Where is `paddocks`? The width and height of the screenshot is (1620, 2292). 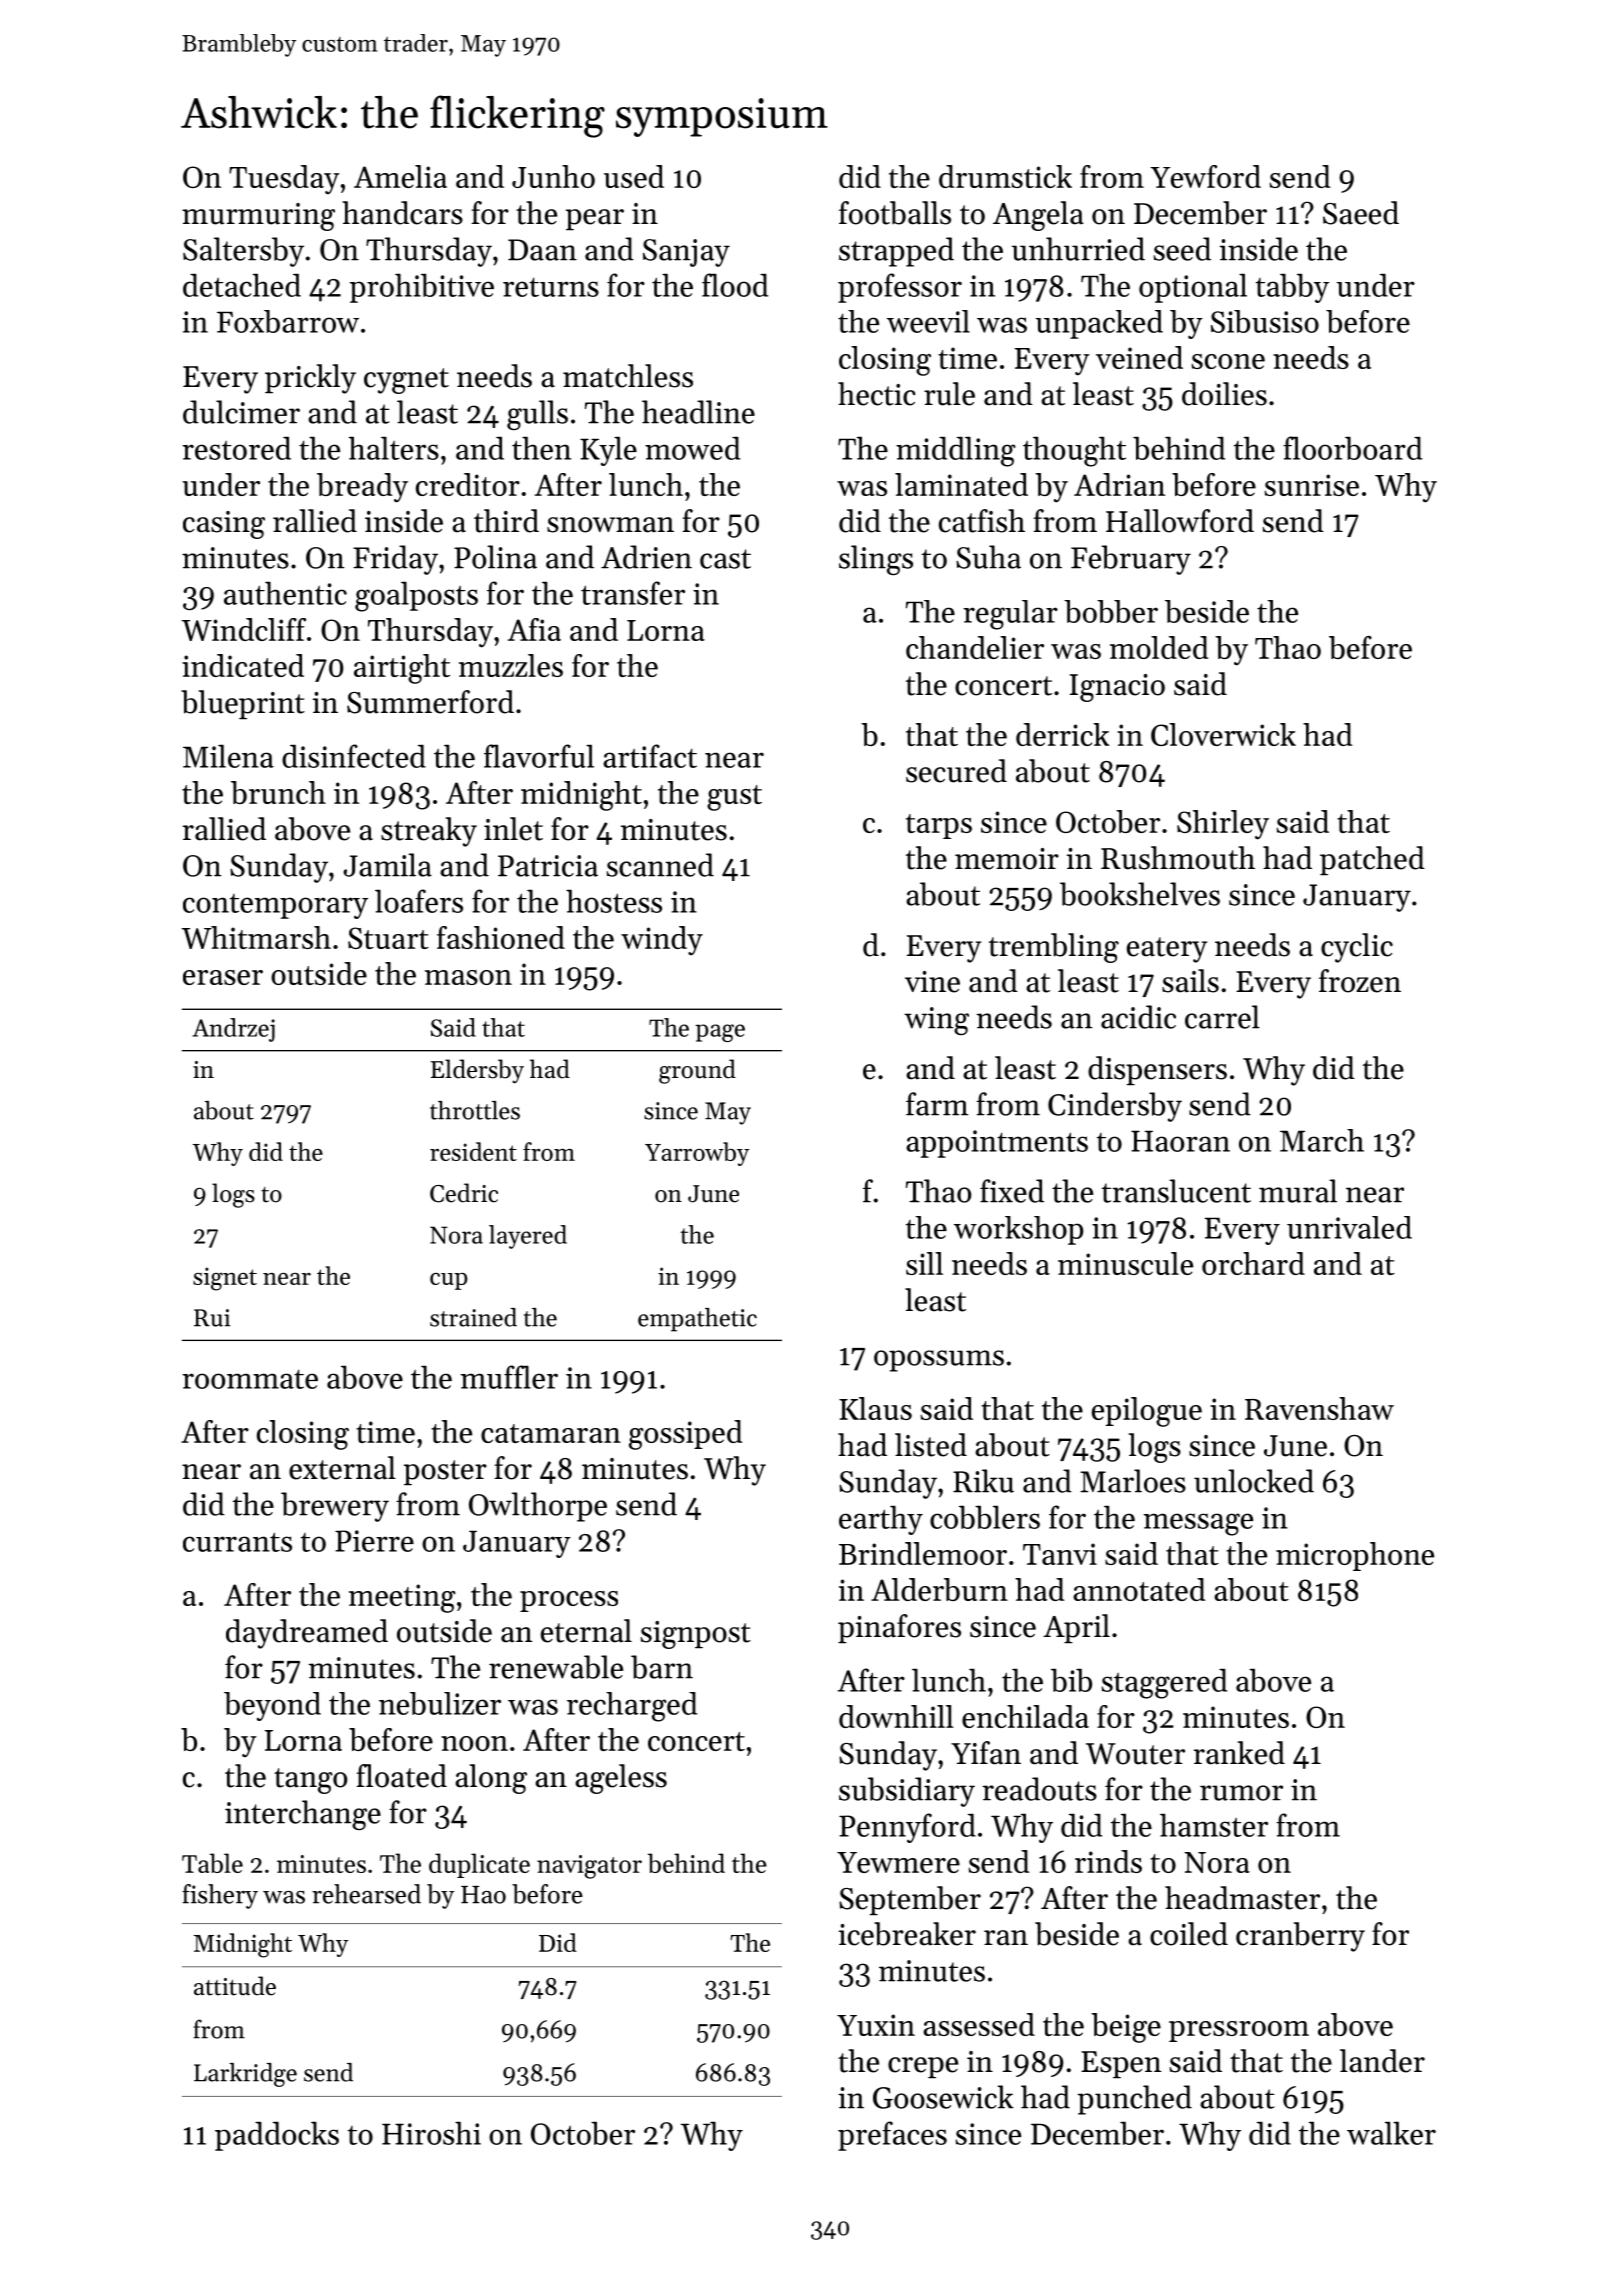 paddocks is located at coordinates (277, 2136).
